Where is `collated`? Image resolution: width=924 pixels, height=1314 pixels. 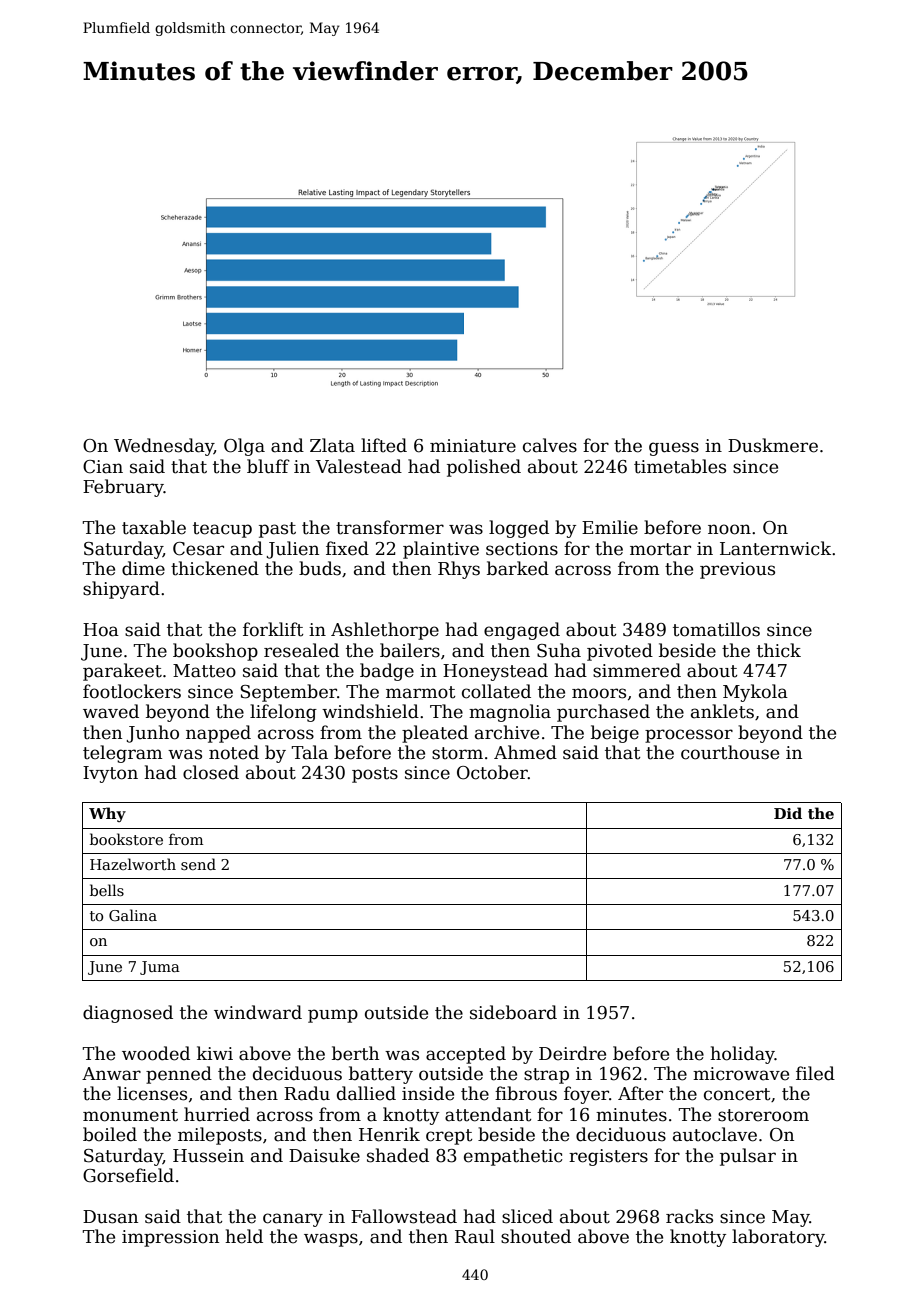 collated is located at coordinates (496, 691).
